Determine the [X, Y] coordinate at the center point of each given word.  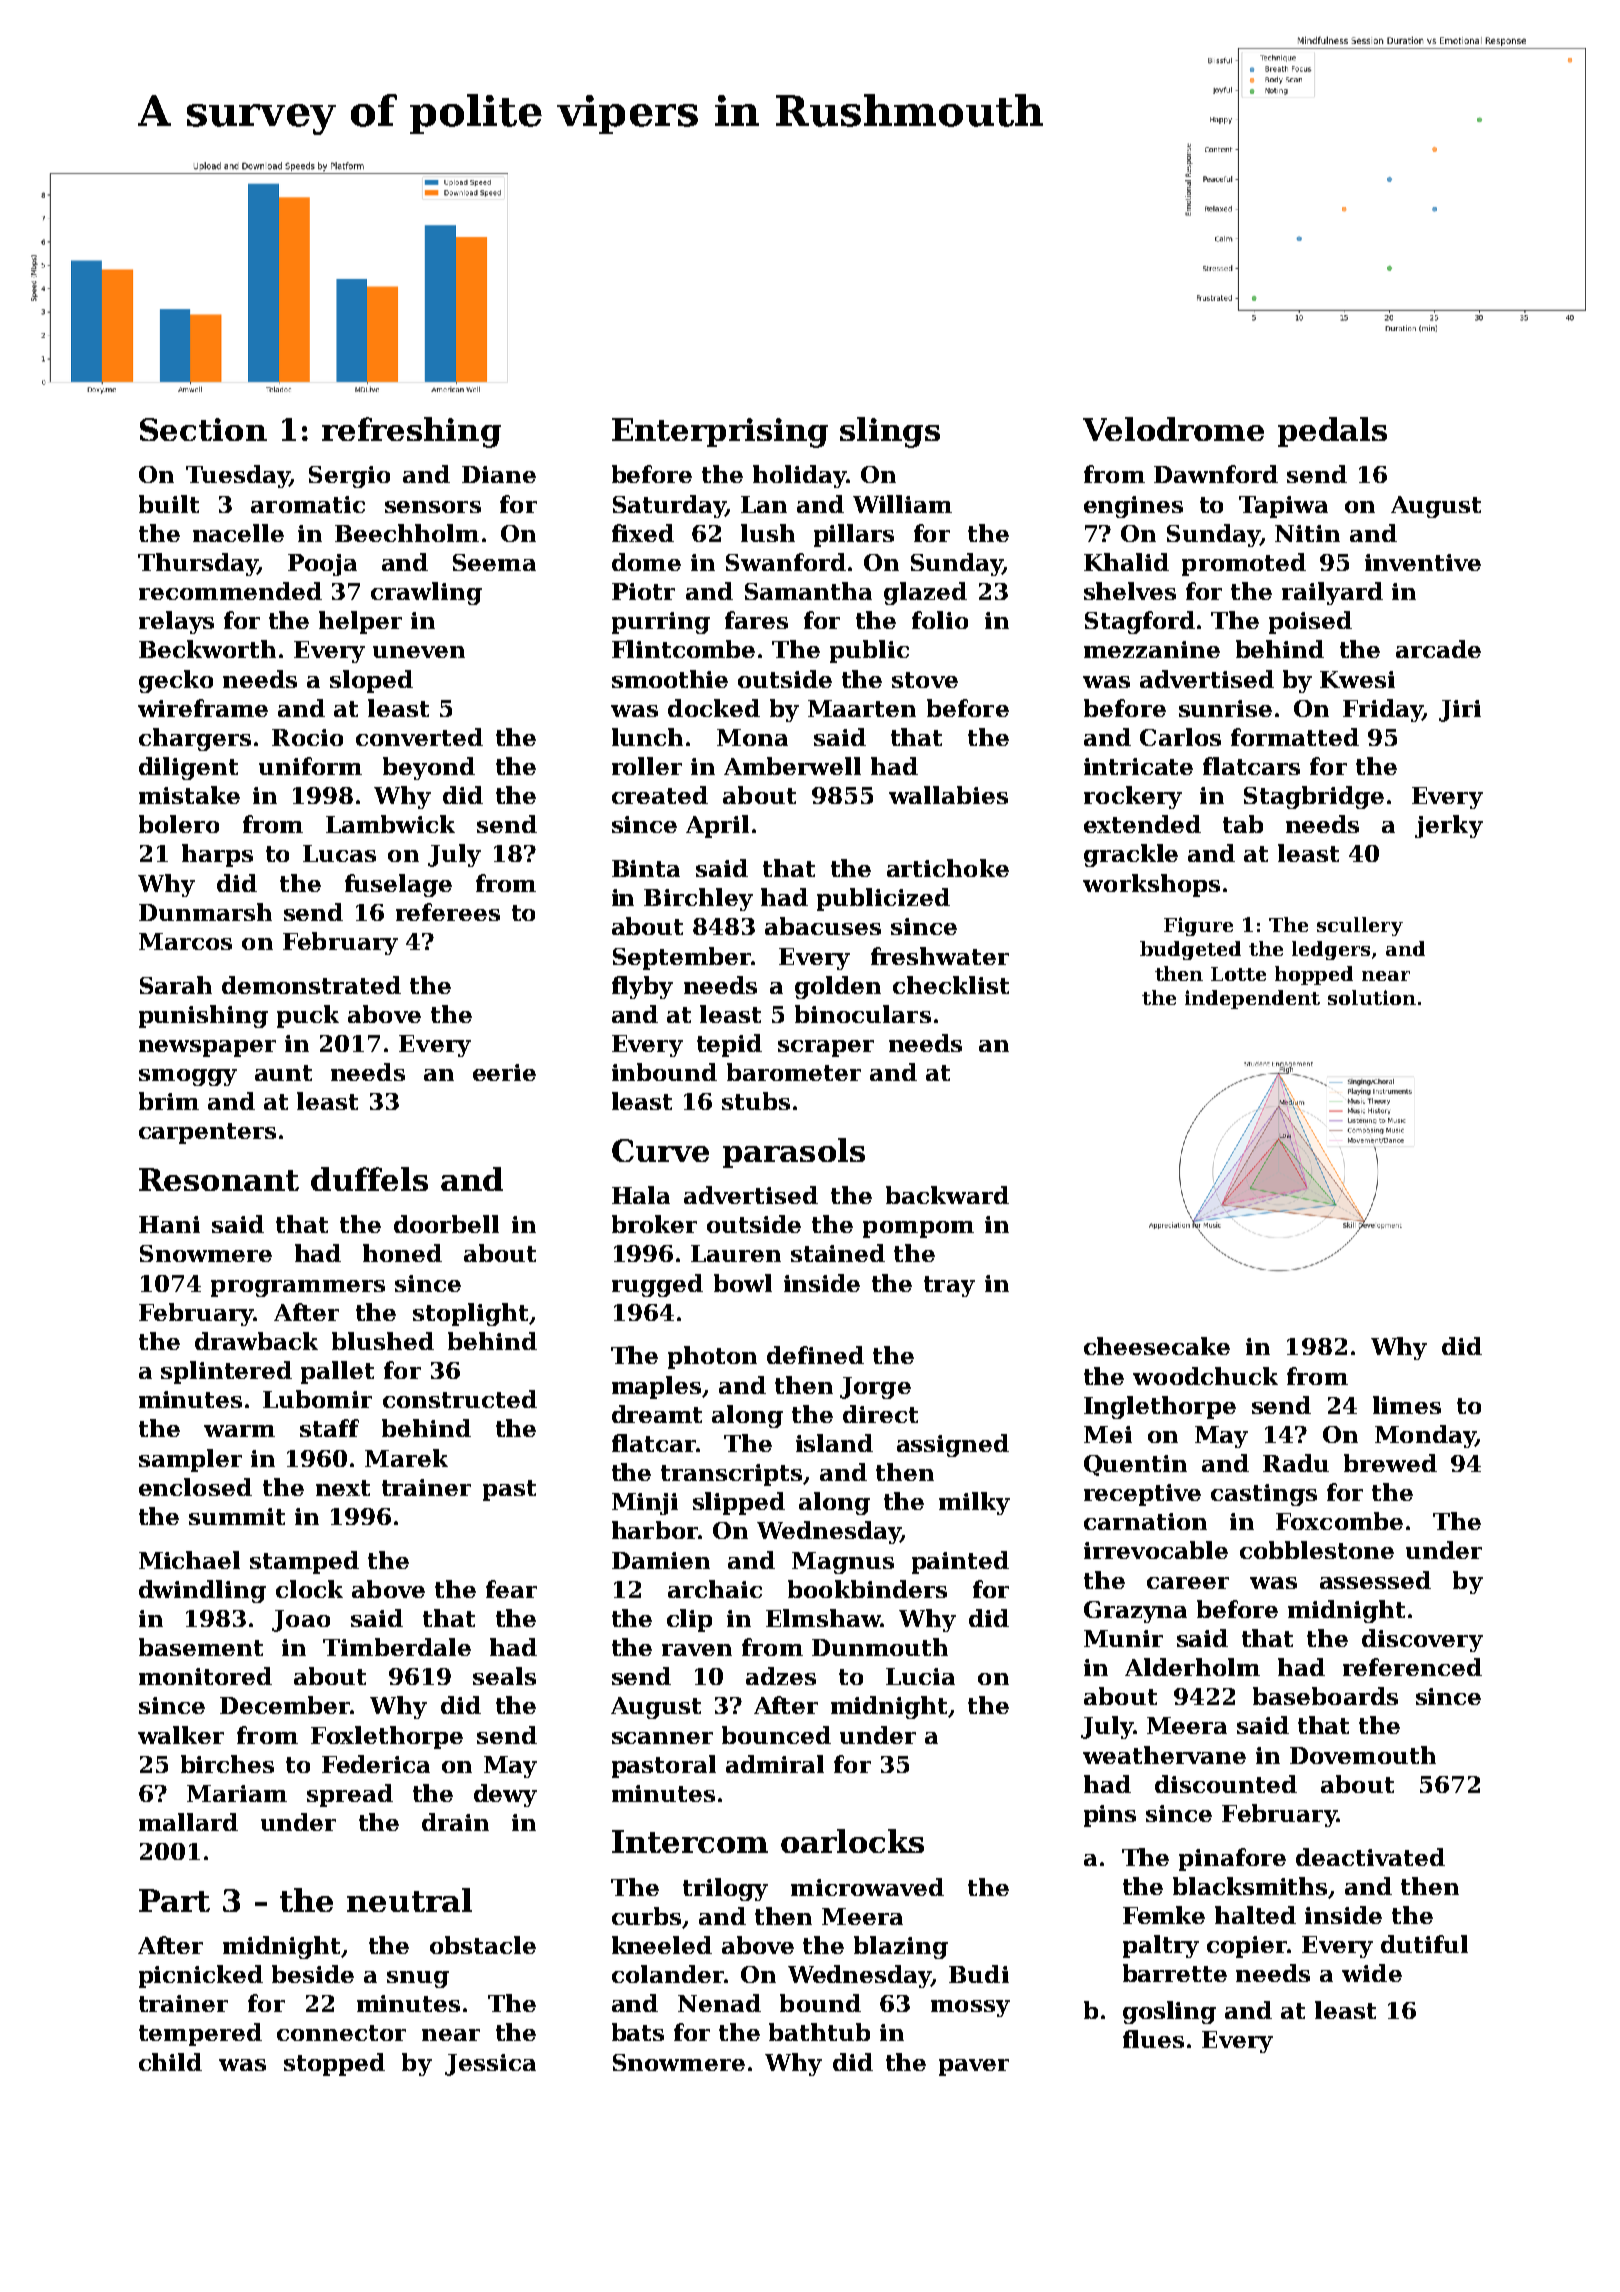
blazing [901, 1947]
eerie [504, 1072]
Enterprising [720, 433]
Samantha [808, 591]
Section [203, 429]
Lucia [920, 1676]
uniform [310, 766]
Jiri [1460, 711]
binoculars [863, 1014]
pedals [1332, 432]
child [170, 2062]
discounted [1226, 1784]
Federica [376, 1764]
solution [1372, 997]
